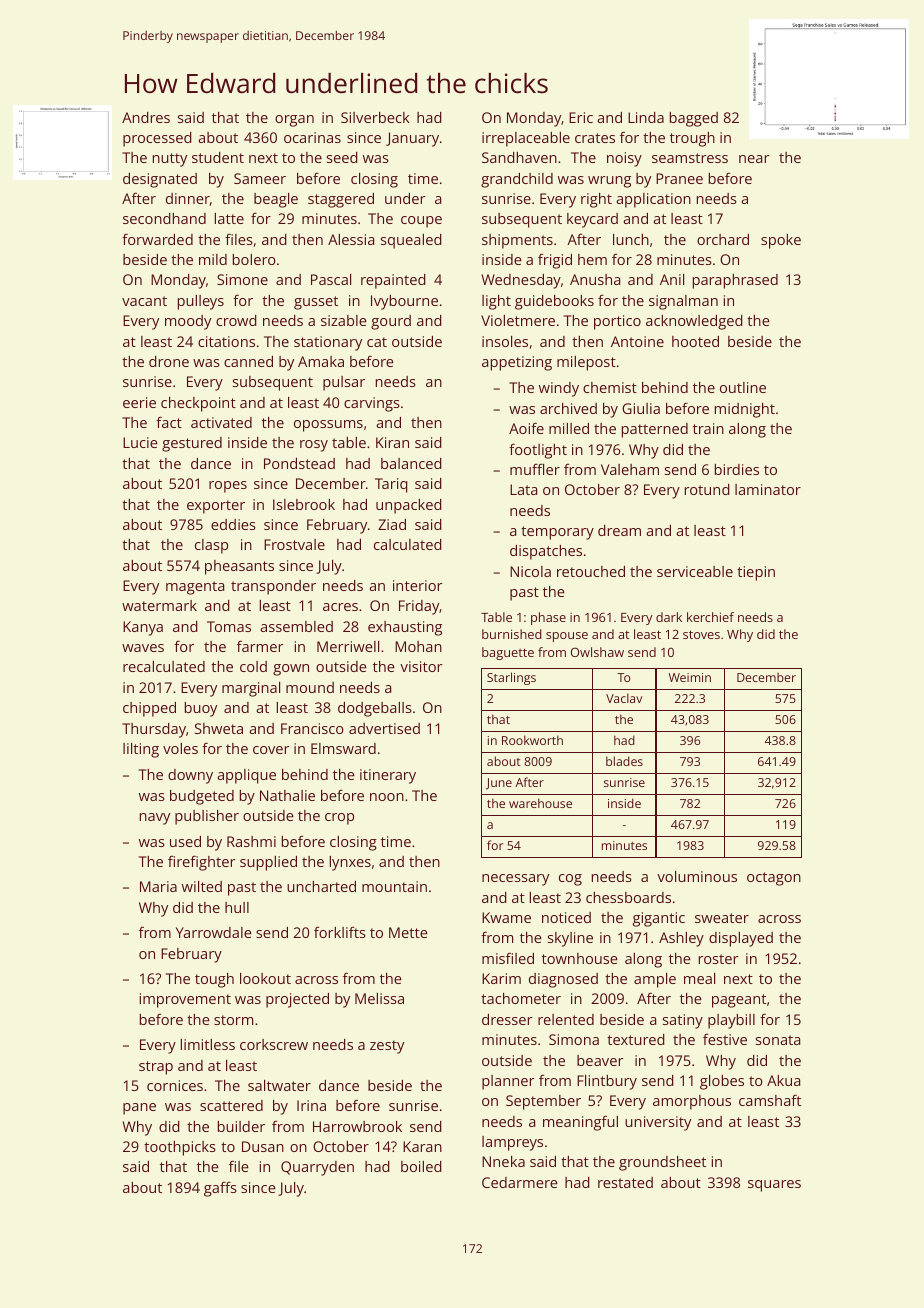 The height and width of the document is (1308, 924). What do you see at coordinates (394, 886) in the document?
I see `mountain` at bounding box center [394, 886].
